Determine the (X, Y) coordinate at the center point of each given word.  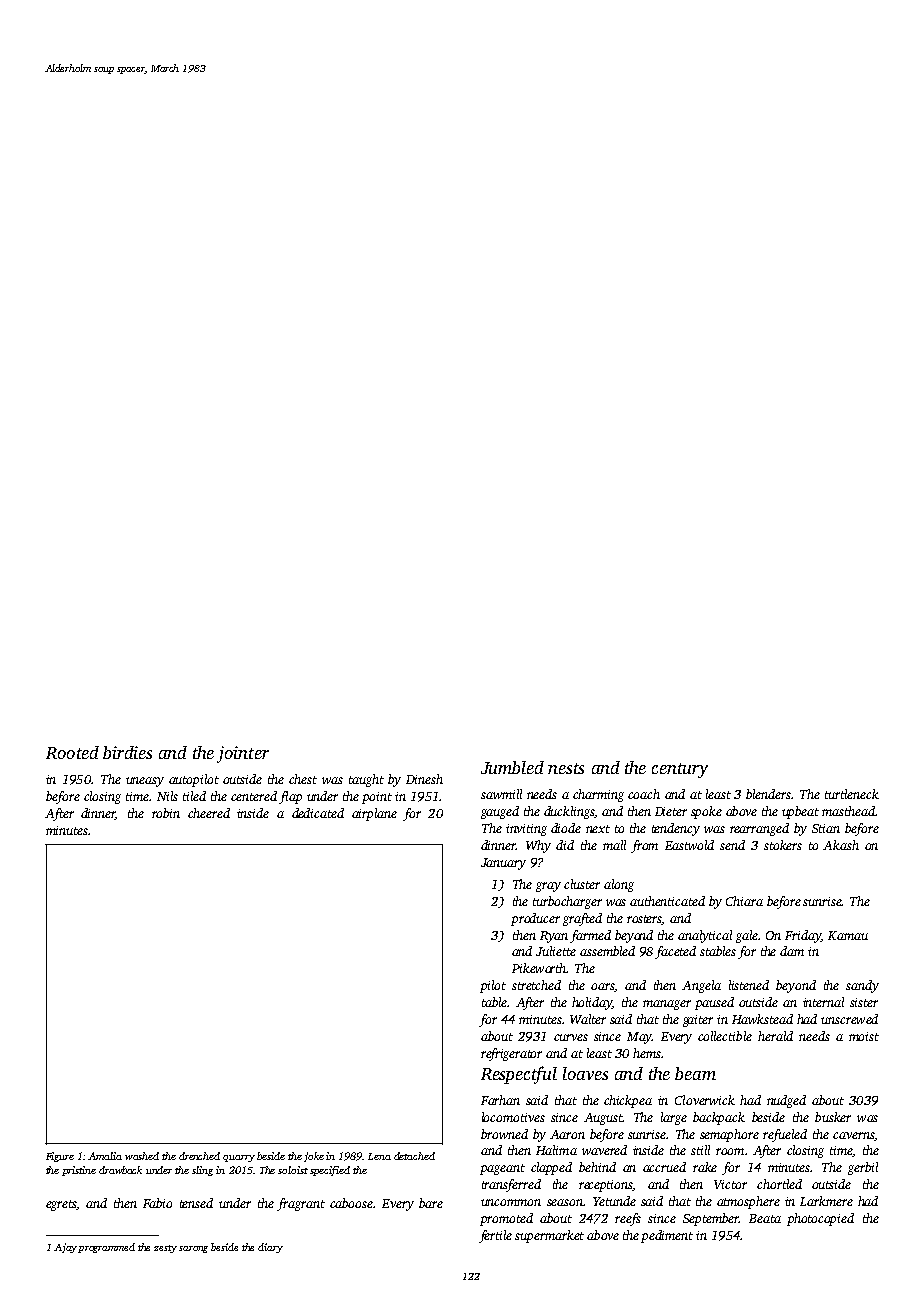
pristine (79, 1171)
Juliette (556, 951)
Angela (701, 986)
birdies (127, 752)
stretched (536, 985)
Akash (841, 845)
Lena (379, 1156)
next (598, 829)
